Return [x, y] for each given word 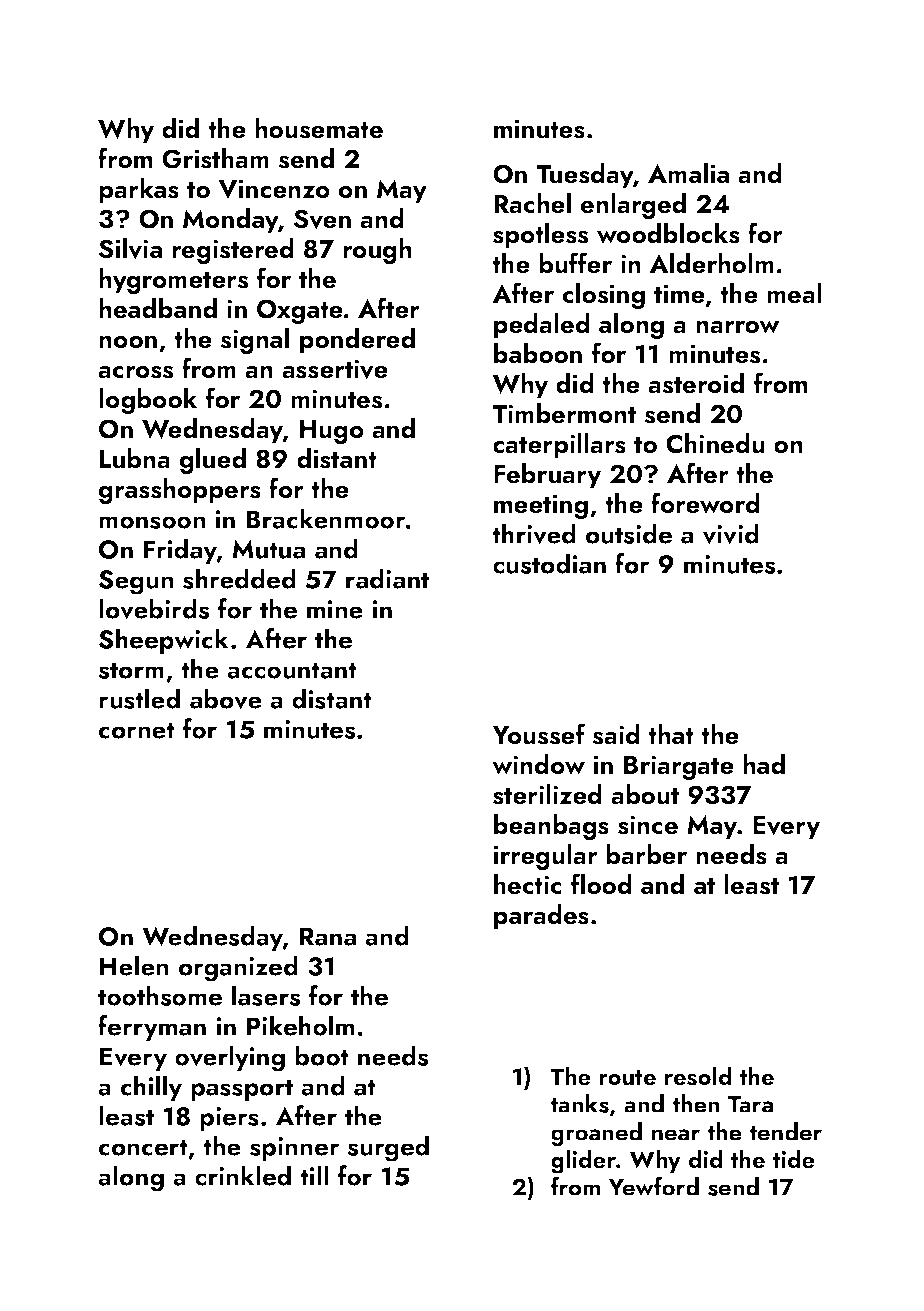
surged [388, 1148]
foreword [705, 503]
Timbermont [564, 413]
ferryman [152, 1028]
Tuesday [584, 176]
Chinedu [715, 443]
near [676, 1135]
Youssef [538, 734]
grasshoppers [180, 491]
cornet [137, 730]
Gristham [215, 158]
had [764, 764]
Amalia [688, 173]
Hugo [332, 432]
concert [143, 1147]
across [135, 372]
